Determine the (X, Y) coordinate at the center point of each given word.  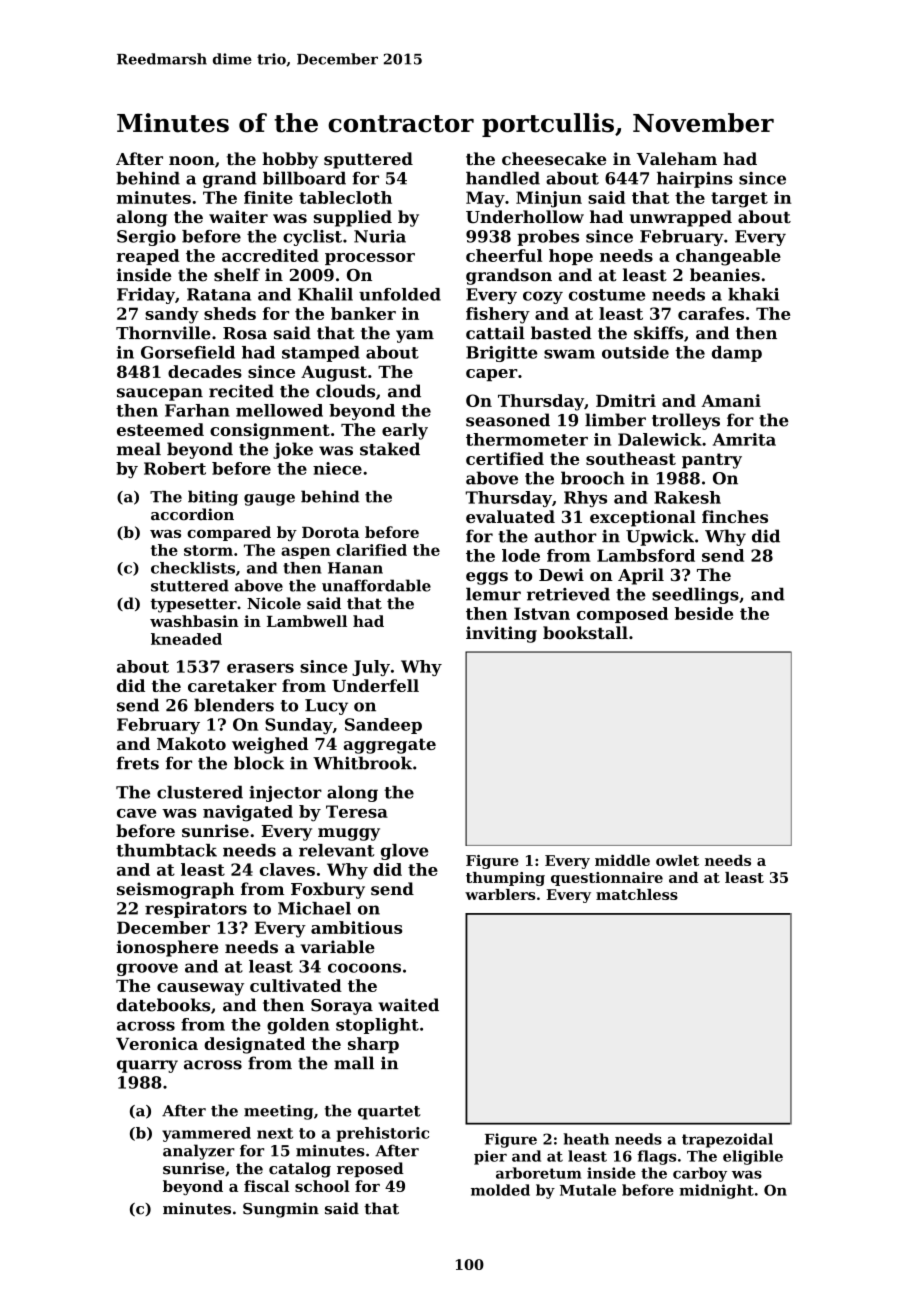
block (259, 763)
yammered (206, 1134)
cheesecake (554, 158)
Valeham (676, 158)
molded (500, 1190)
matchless (637, 894)
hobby (290, 160)
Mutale (588, 1190)
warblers (500, 894)
